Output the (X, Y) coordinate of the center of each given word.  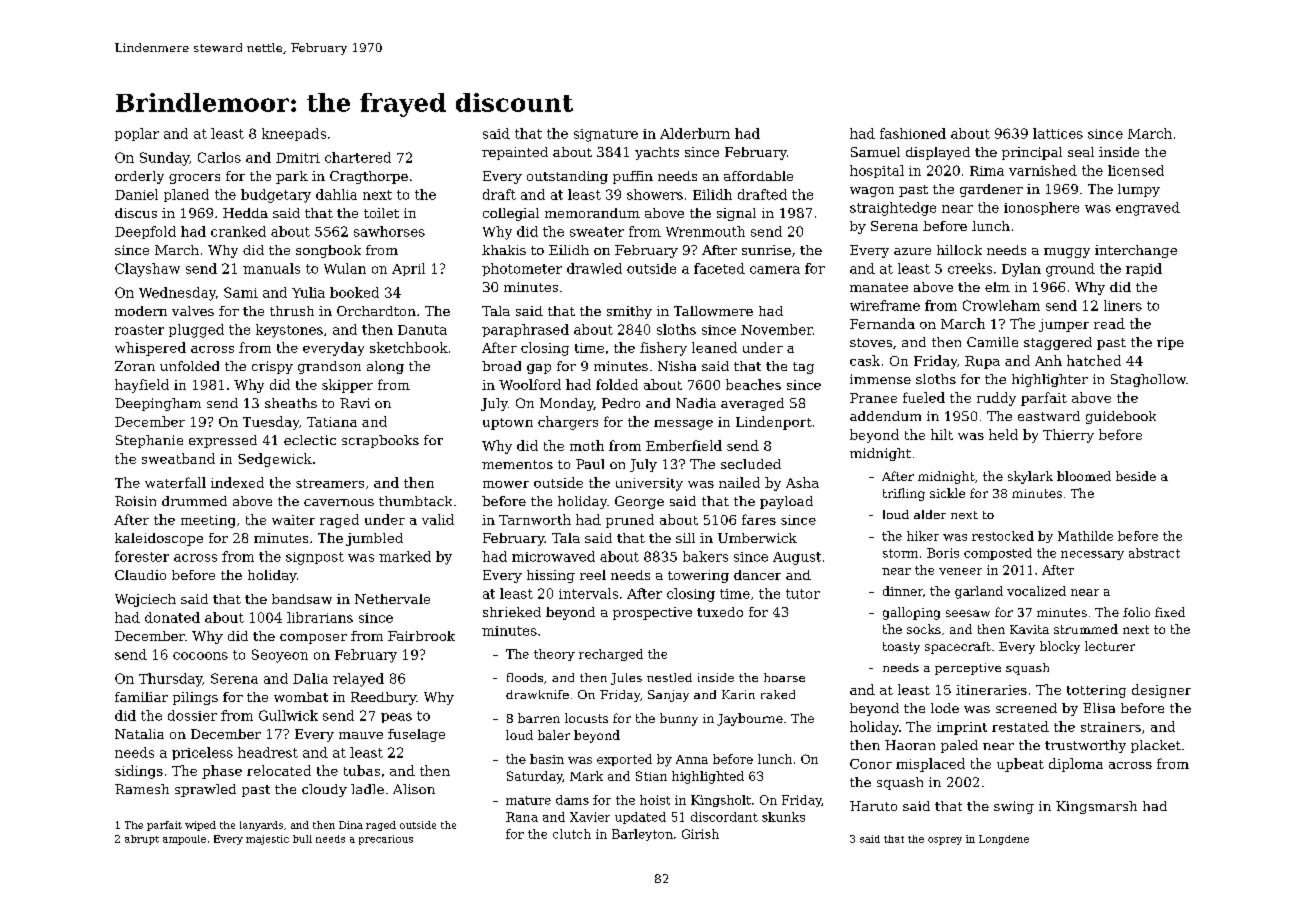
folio (1136, 612)
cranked (238, 231)
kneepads (294, 134)
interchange (1136, 251)
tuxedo (720, 612)
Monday (567, 404)
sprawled (205, 790)
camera (775, 270)
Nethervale (392, 599)
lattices (1058, 133)
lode (945, 708)
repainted (515, 153)
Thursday (170, 680)
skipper (347, 386)
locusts (586, 718)
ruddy (996, 399)
